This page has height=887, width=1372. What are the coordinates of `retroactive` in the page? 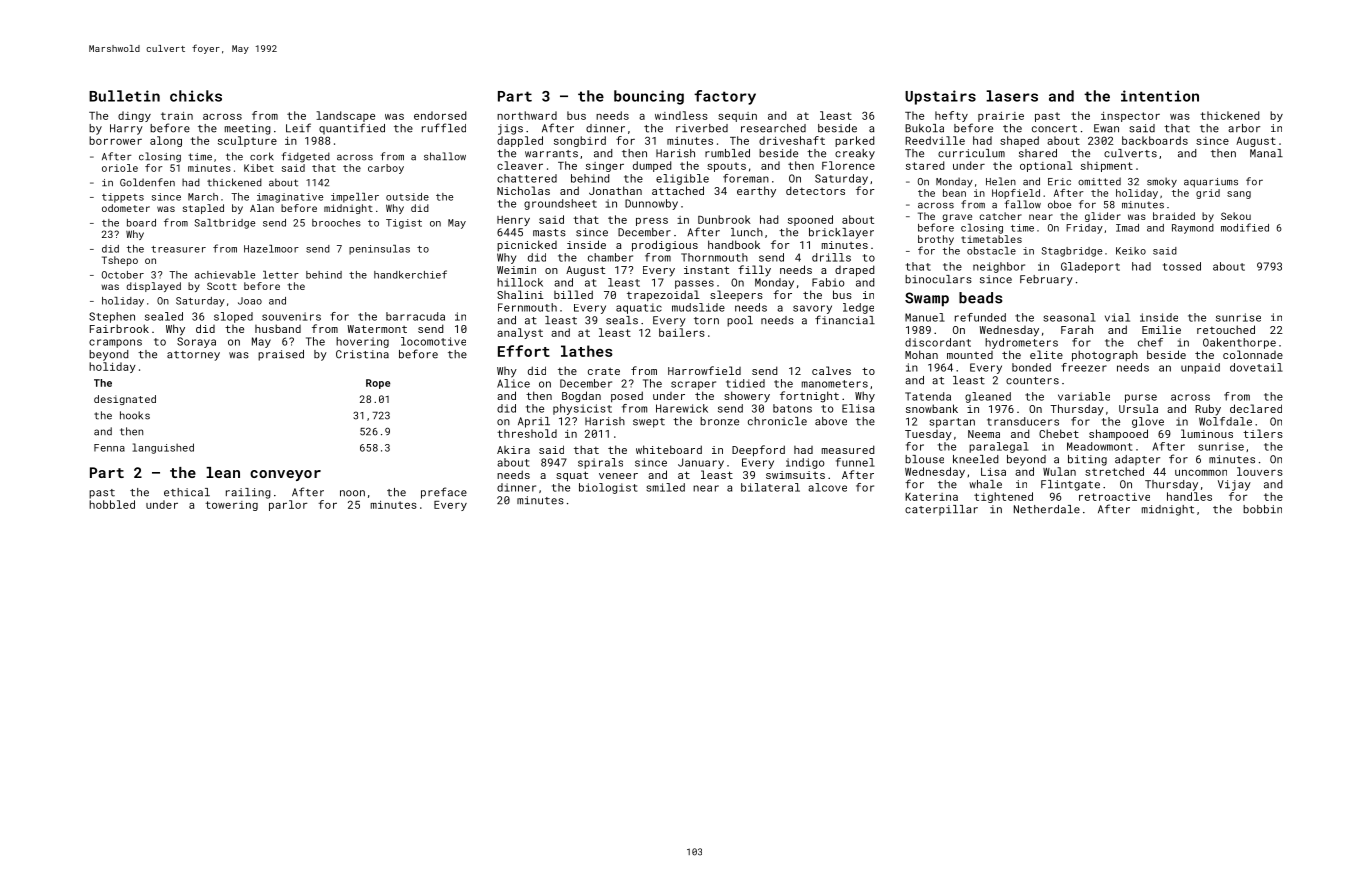 It's located at (1114, 497).
